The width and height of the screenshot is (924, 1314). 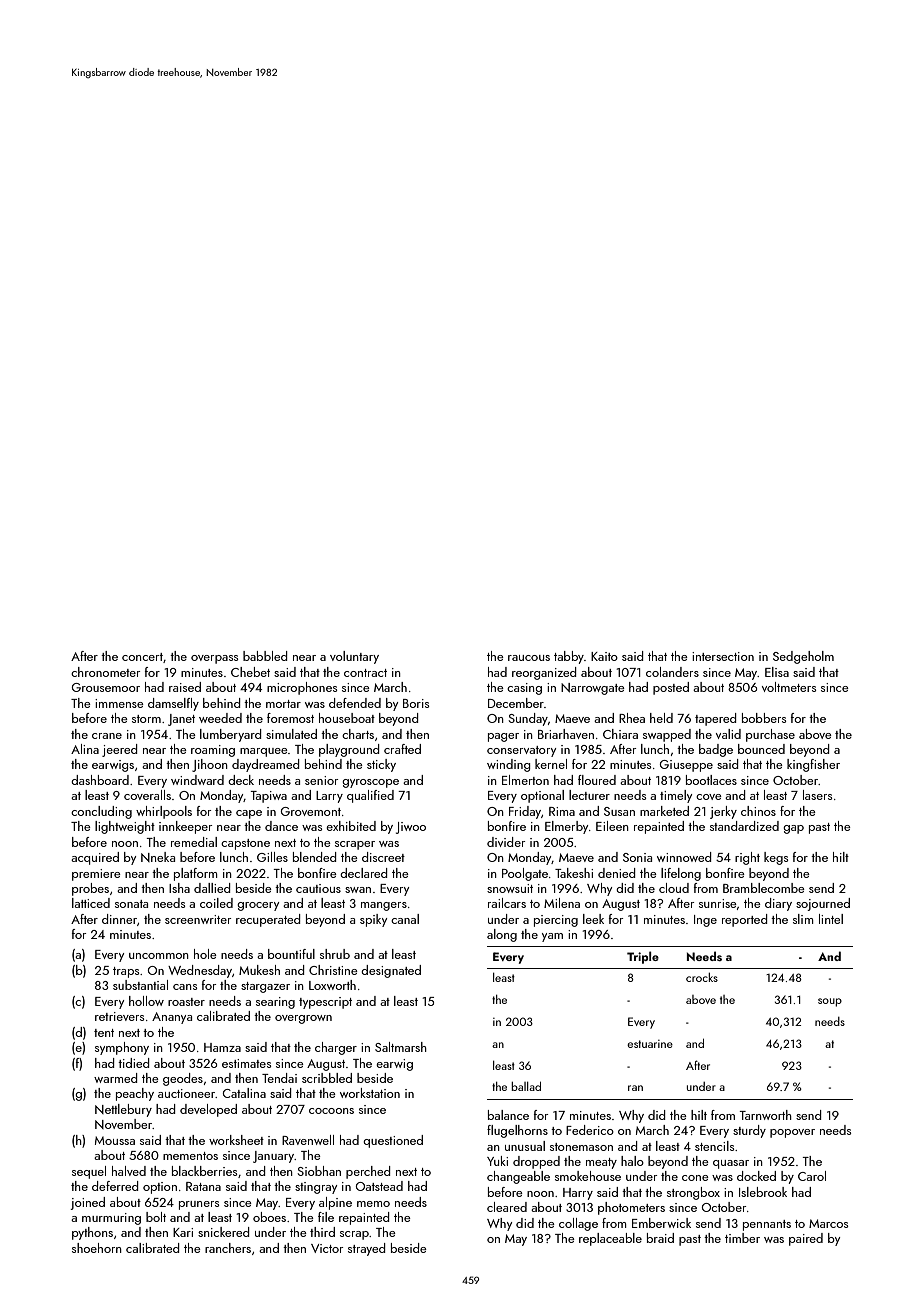 I want to click on Carol, so click(x=812, y=1176).
